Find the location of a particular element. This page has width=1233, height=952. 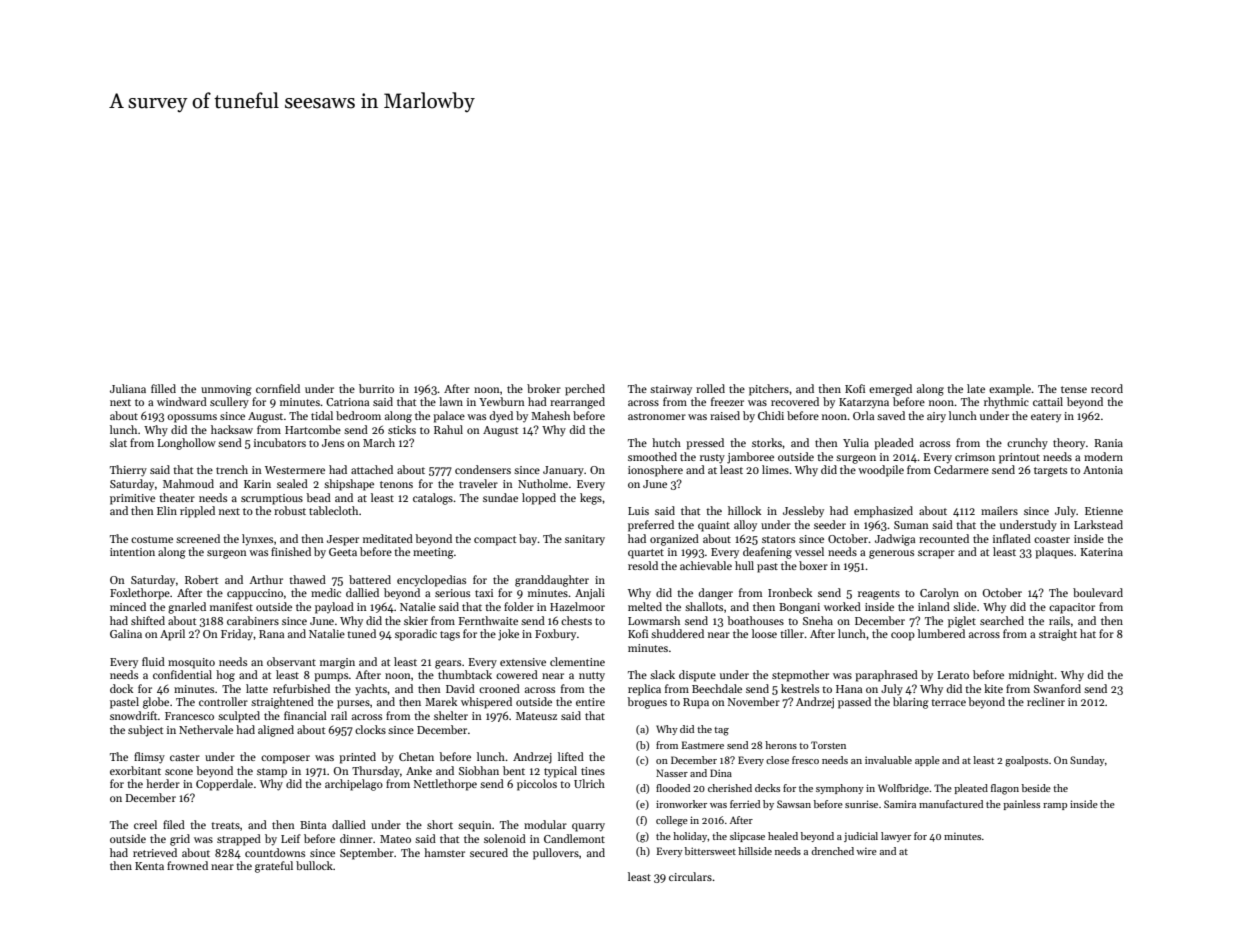

Cedarmere is located at coordinates (961, 469).
